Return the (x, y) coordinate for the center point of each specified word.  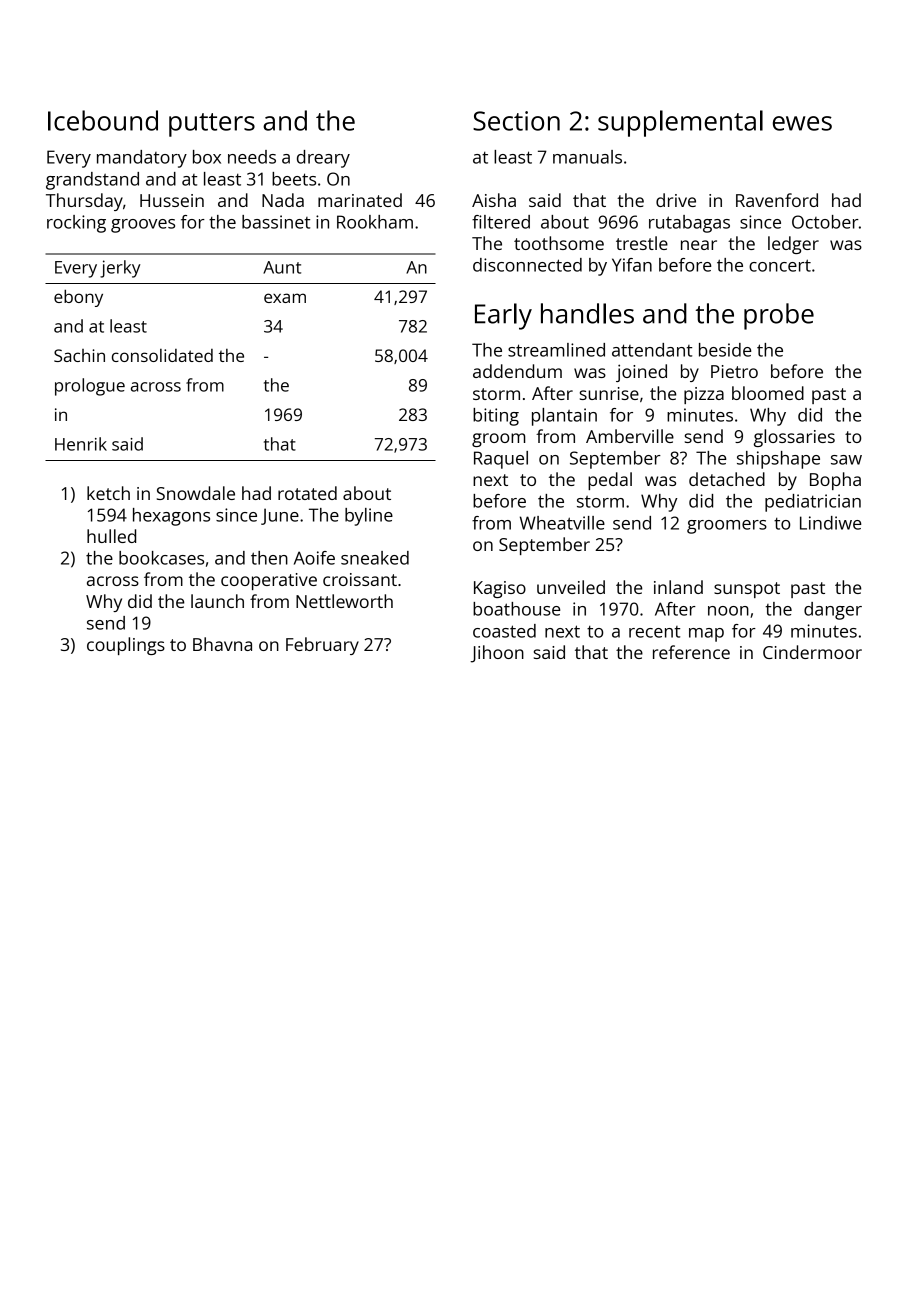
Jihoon (497, 654)
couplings (126, 646)
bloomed (768, 393)
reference (691, 652)
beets (294, 179)
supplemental (680, 123)
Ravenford (777, 200)
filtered (501, 222)
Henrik (81, 444)
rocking (76, 224)
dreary (323, 159)
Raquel (501, 460)
